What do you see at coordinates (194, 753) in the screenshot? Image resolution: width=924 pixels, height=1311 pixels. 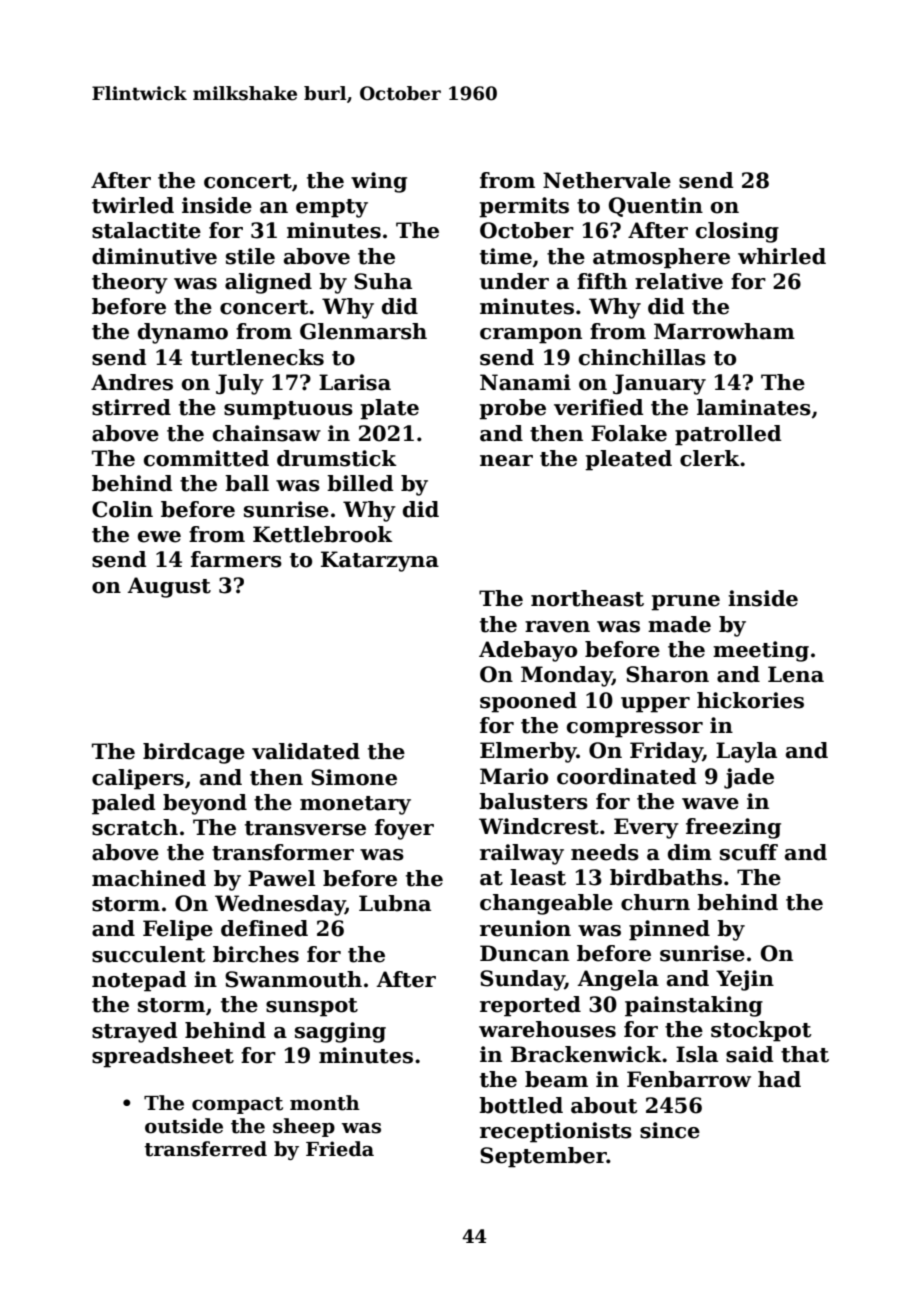 I see `birdcage` at bounding box center [194, 753].
